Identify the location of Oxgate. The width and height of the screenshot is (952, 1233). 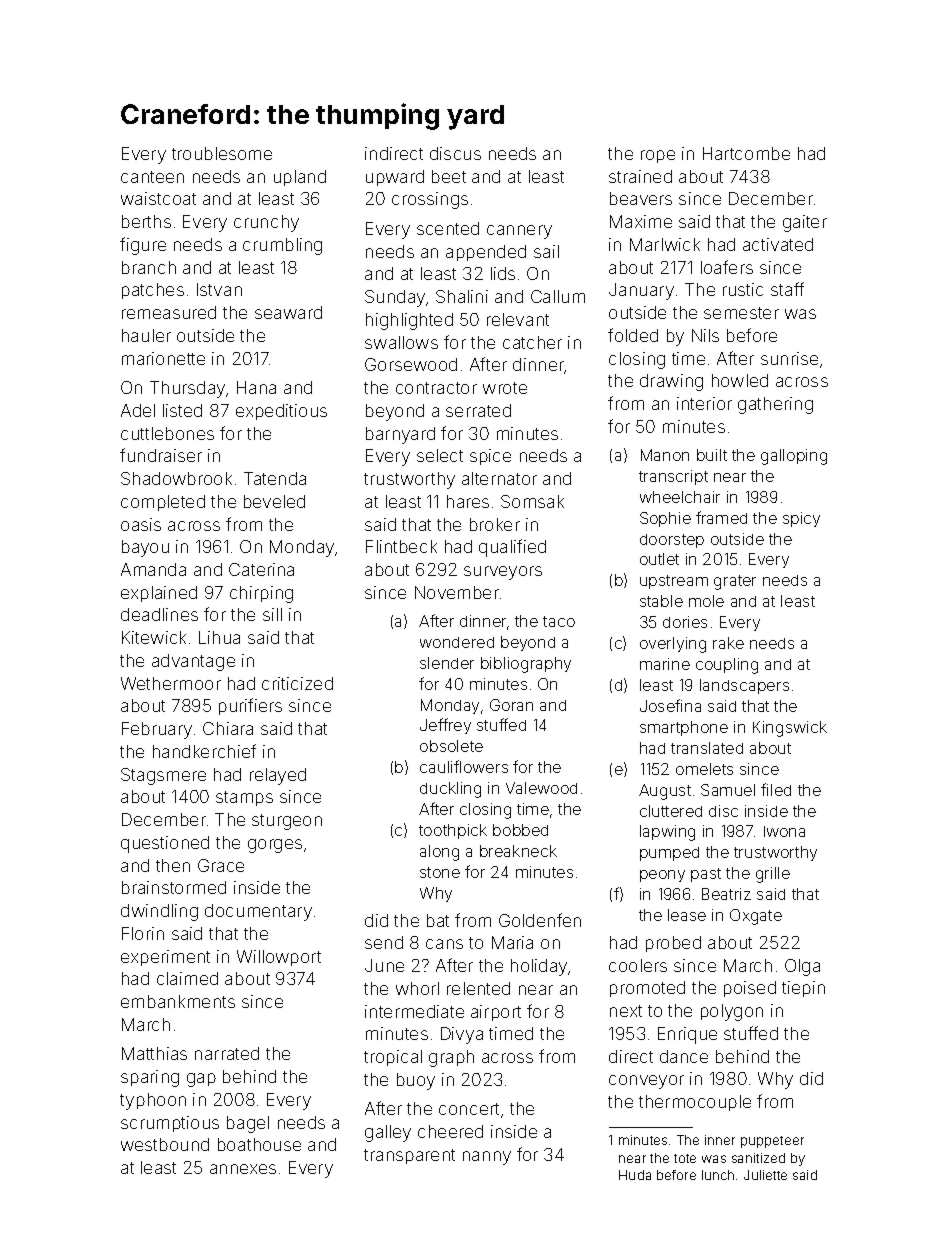
(756, 917).
